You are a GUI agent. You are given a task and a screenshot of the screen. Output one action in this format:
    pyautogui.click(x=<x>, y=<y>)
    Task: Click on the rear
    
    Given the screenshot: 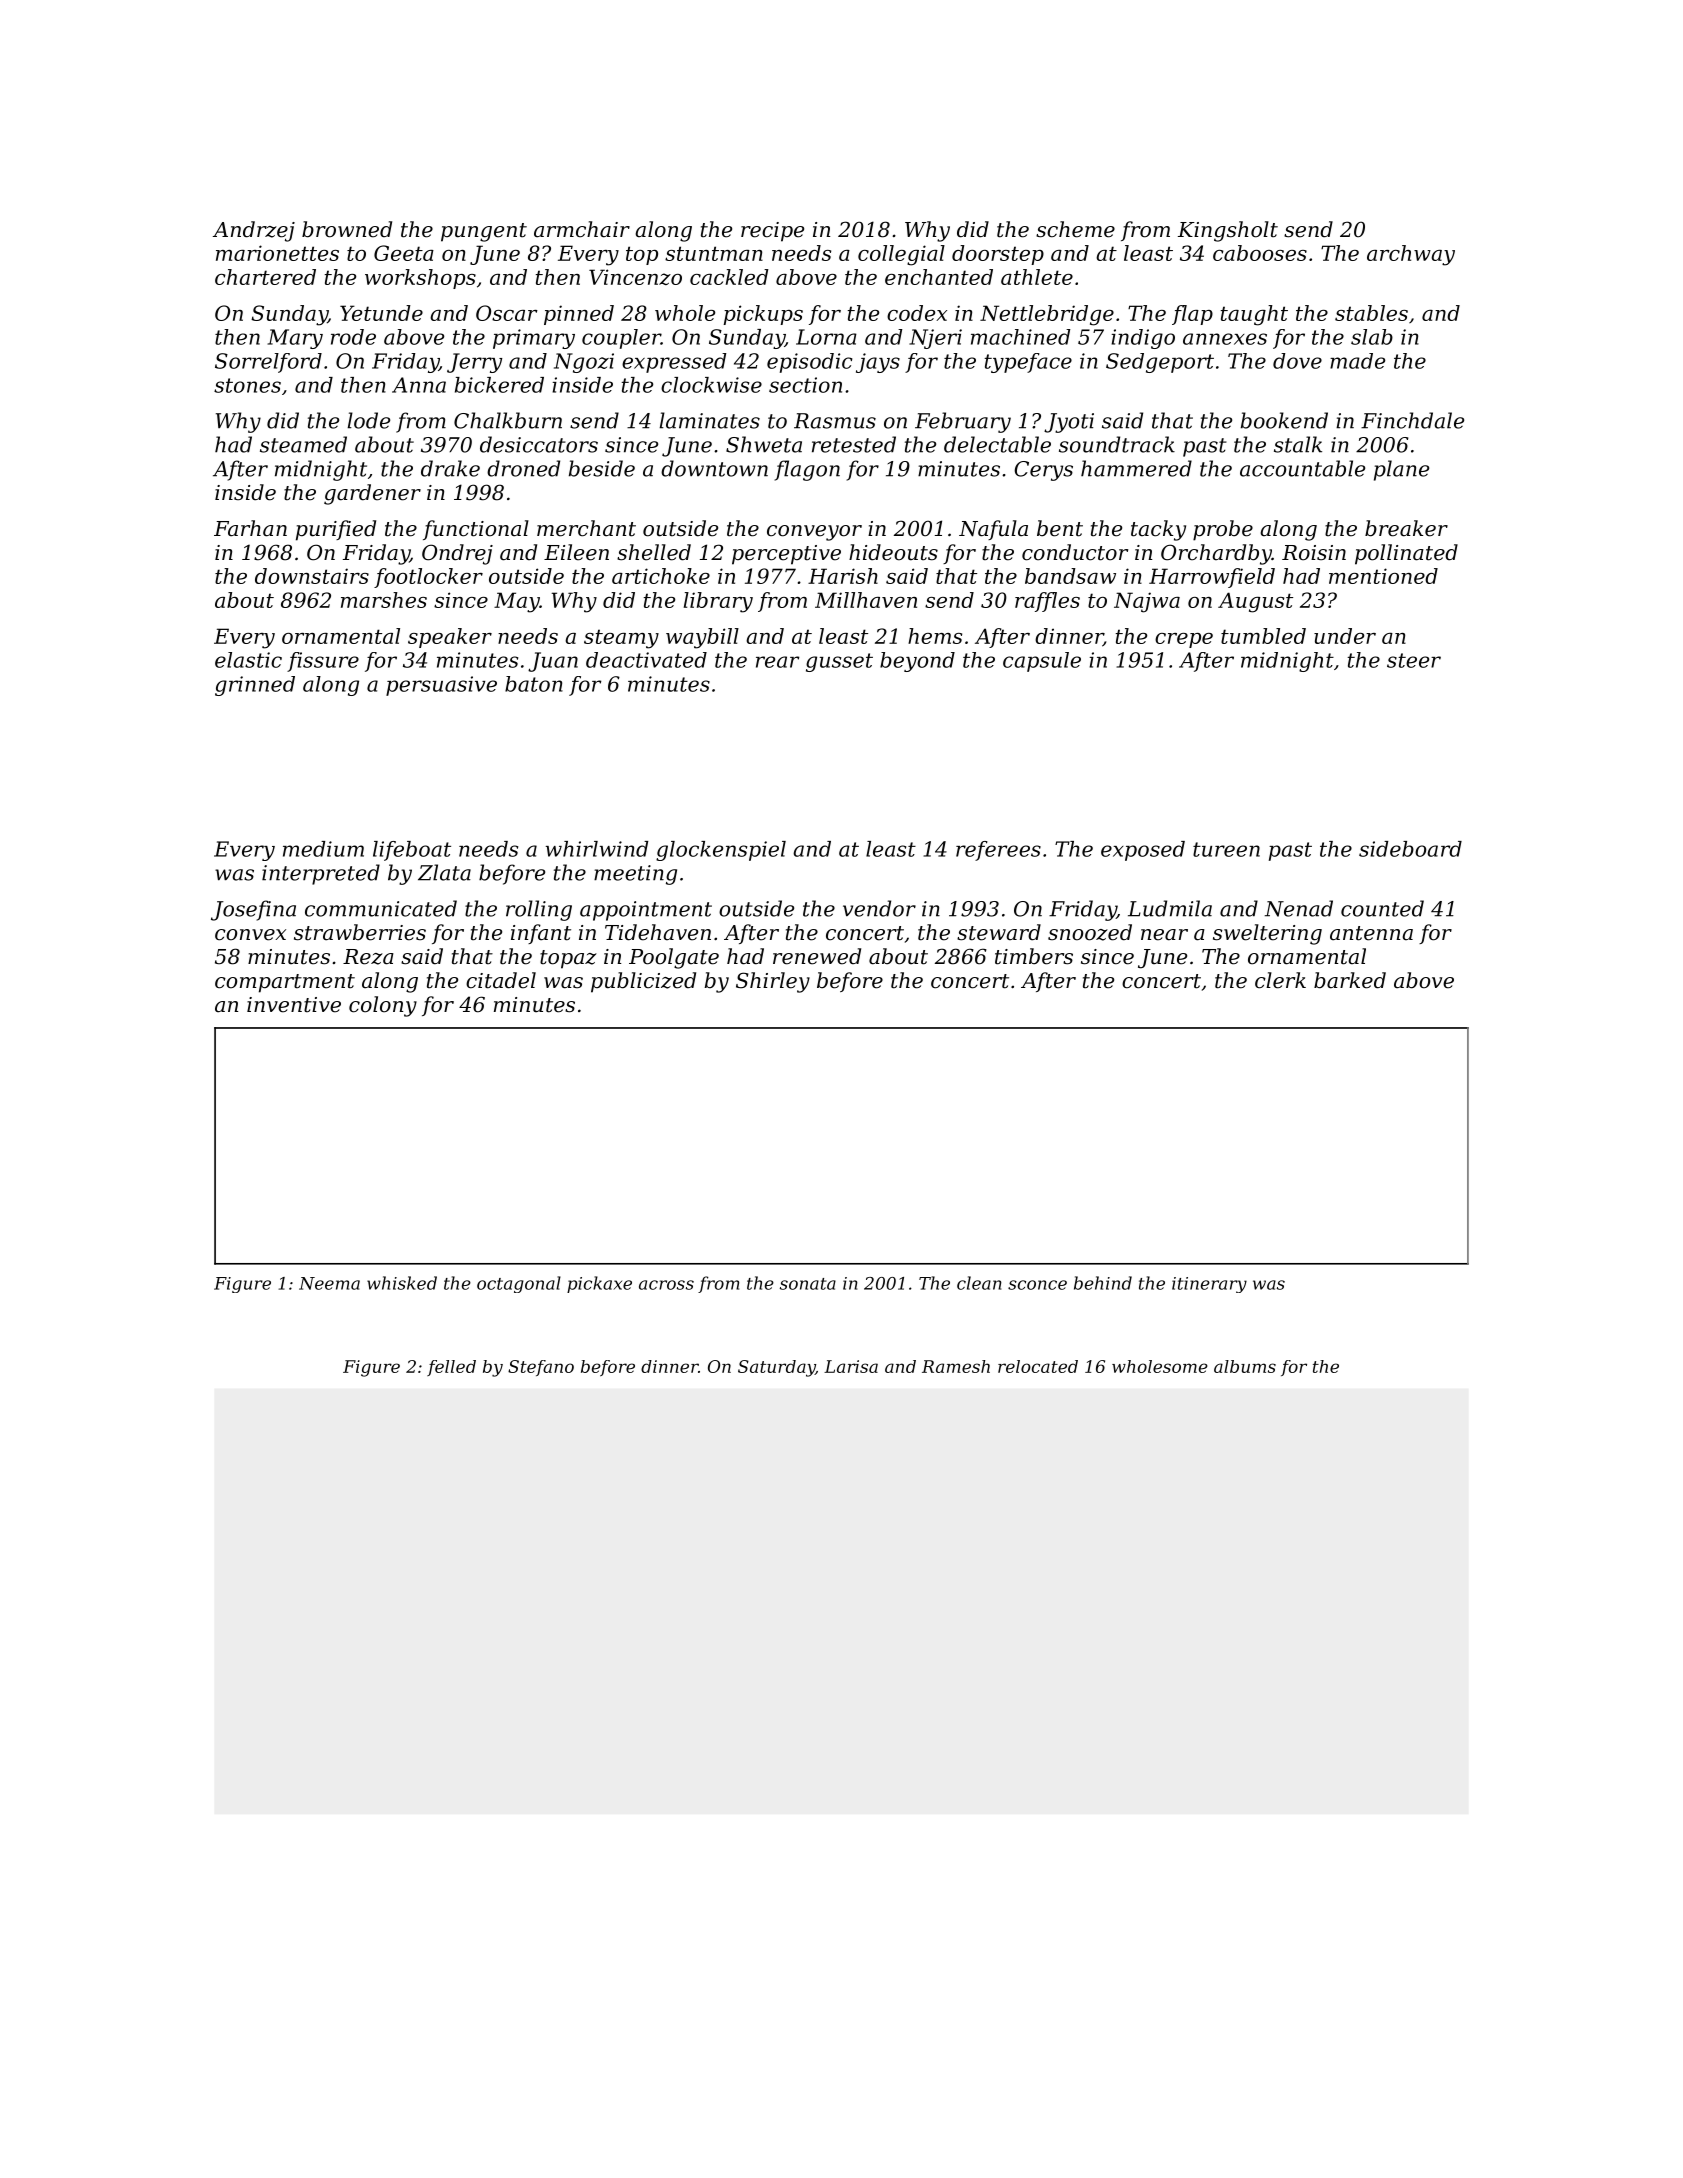 What is the action you would take?
    pyautogui.click(x=777, y=662)
